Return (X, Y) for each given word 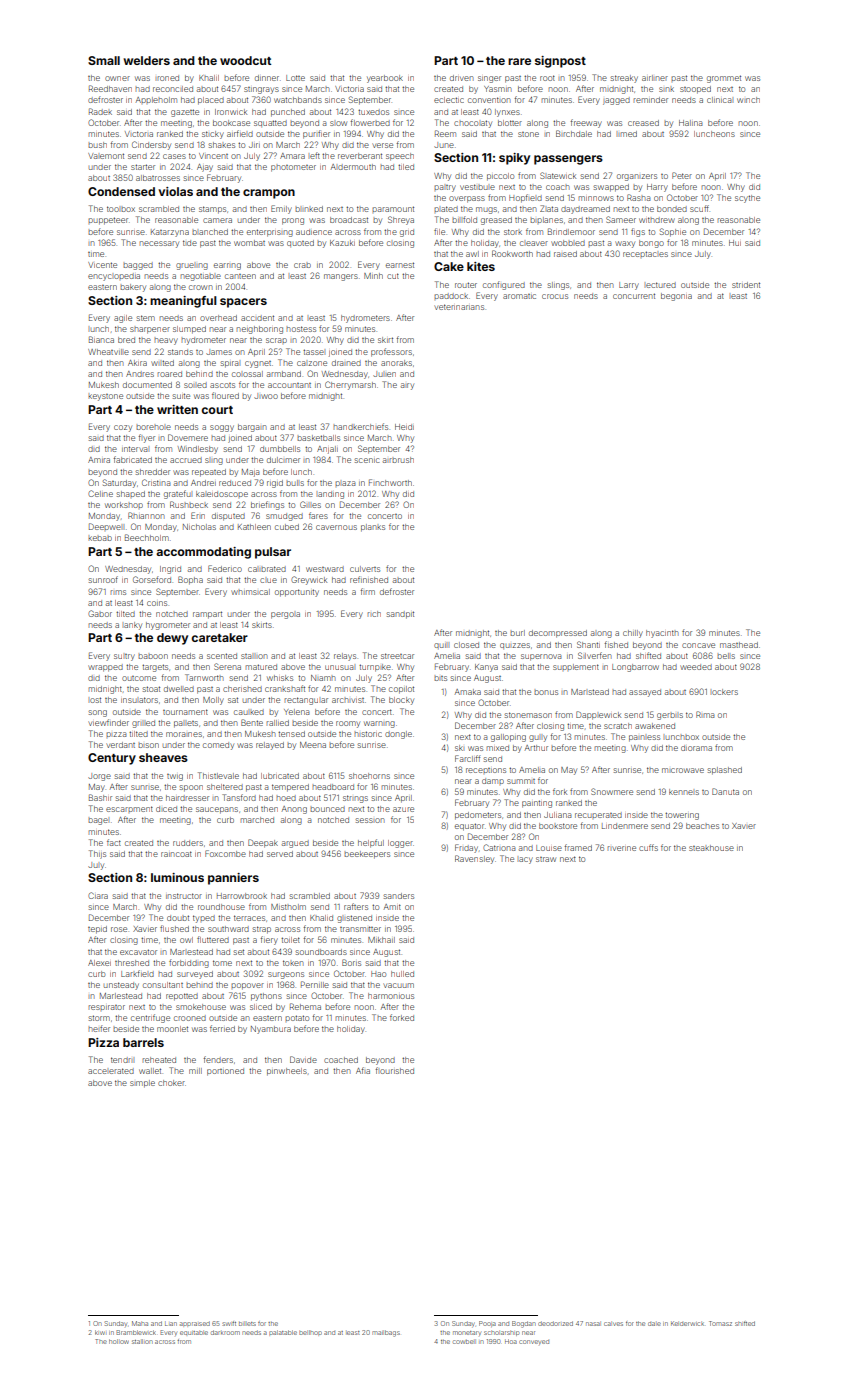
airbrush (398, 460)
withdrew (657, 220)
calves (613, 1324)
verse (382, 145)
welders (146, 60)
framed (578, 847)
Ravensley (474, 859)
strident (746, 285)
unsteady (121, 986)
